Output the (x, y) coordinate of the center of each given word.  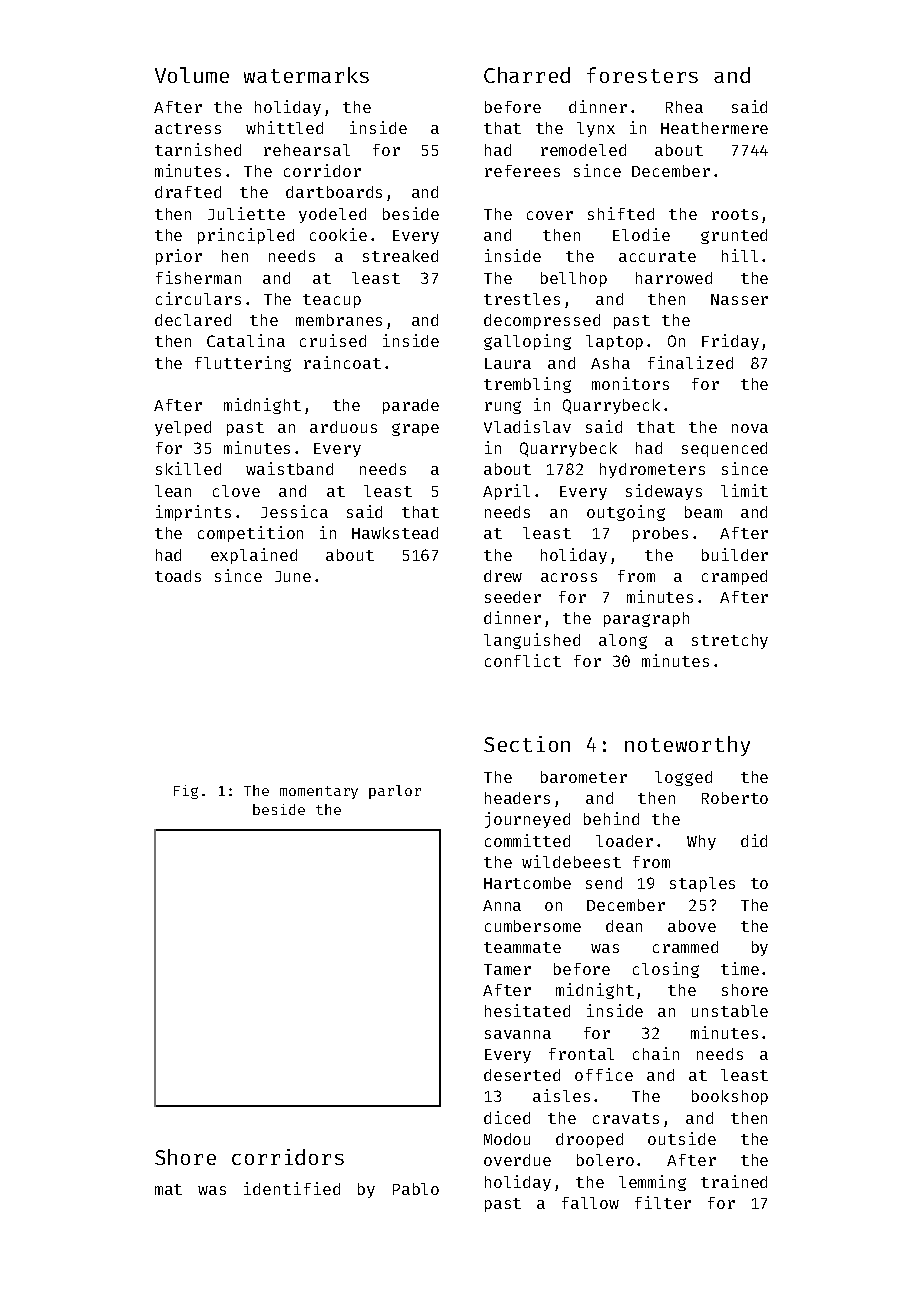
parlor (395, 792)
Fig (186, 792)
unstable (730, 1011)
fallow (590, 1203)
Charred (527, 75)
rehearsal (307, 150)
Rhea (684, 107)
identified (292, 1188)
